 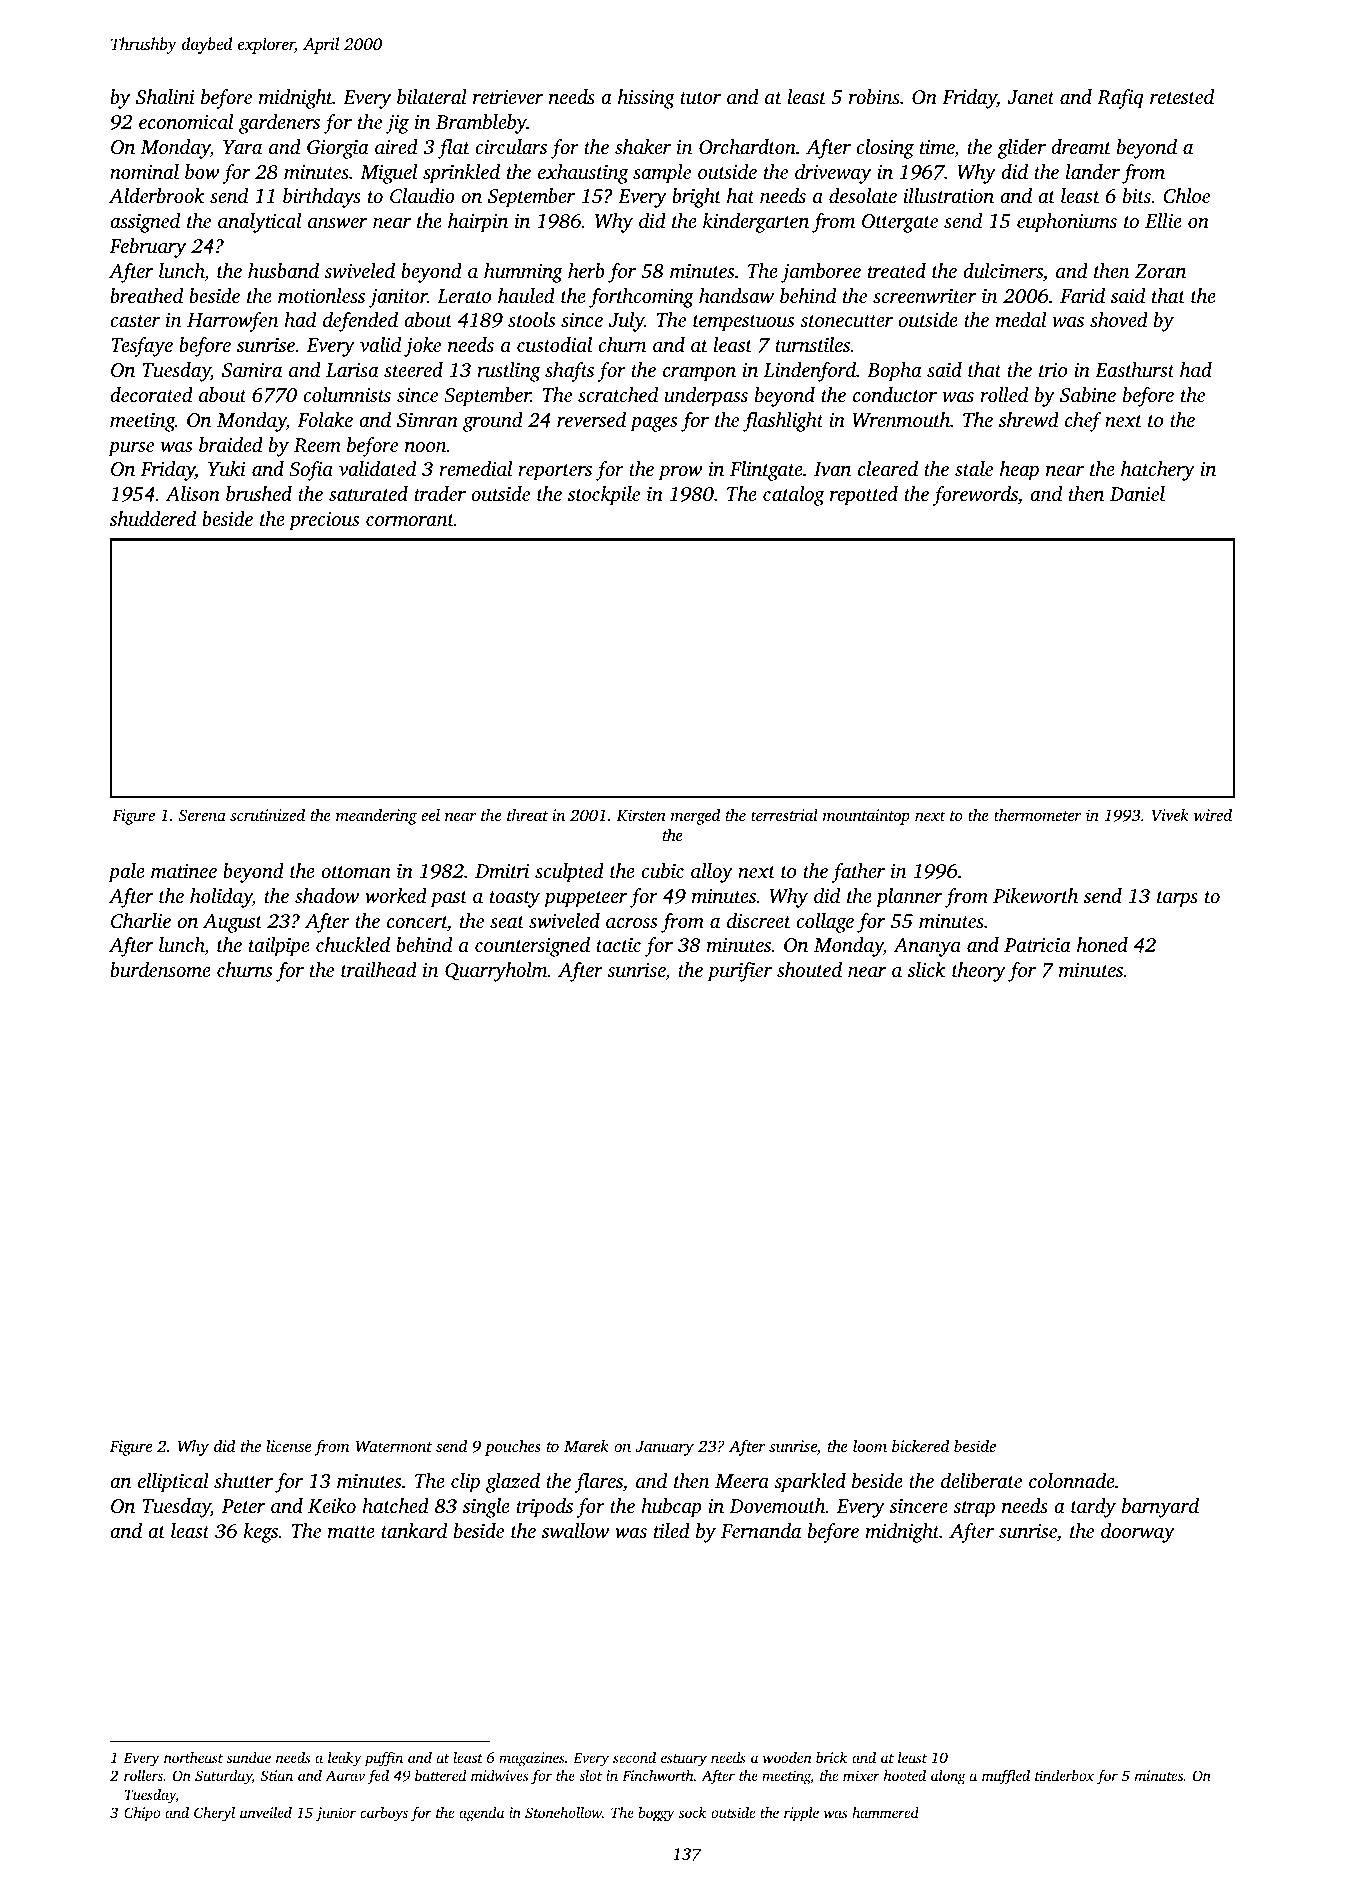 I want to click on Cheryl, so click(x=214, y=1814).
